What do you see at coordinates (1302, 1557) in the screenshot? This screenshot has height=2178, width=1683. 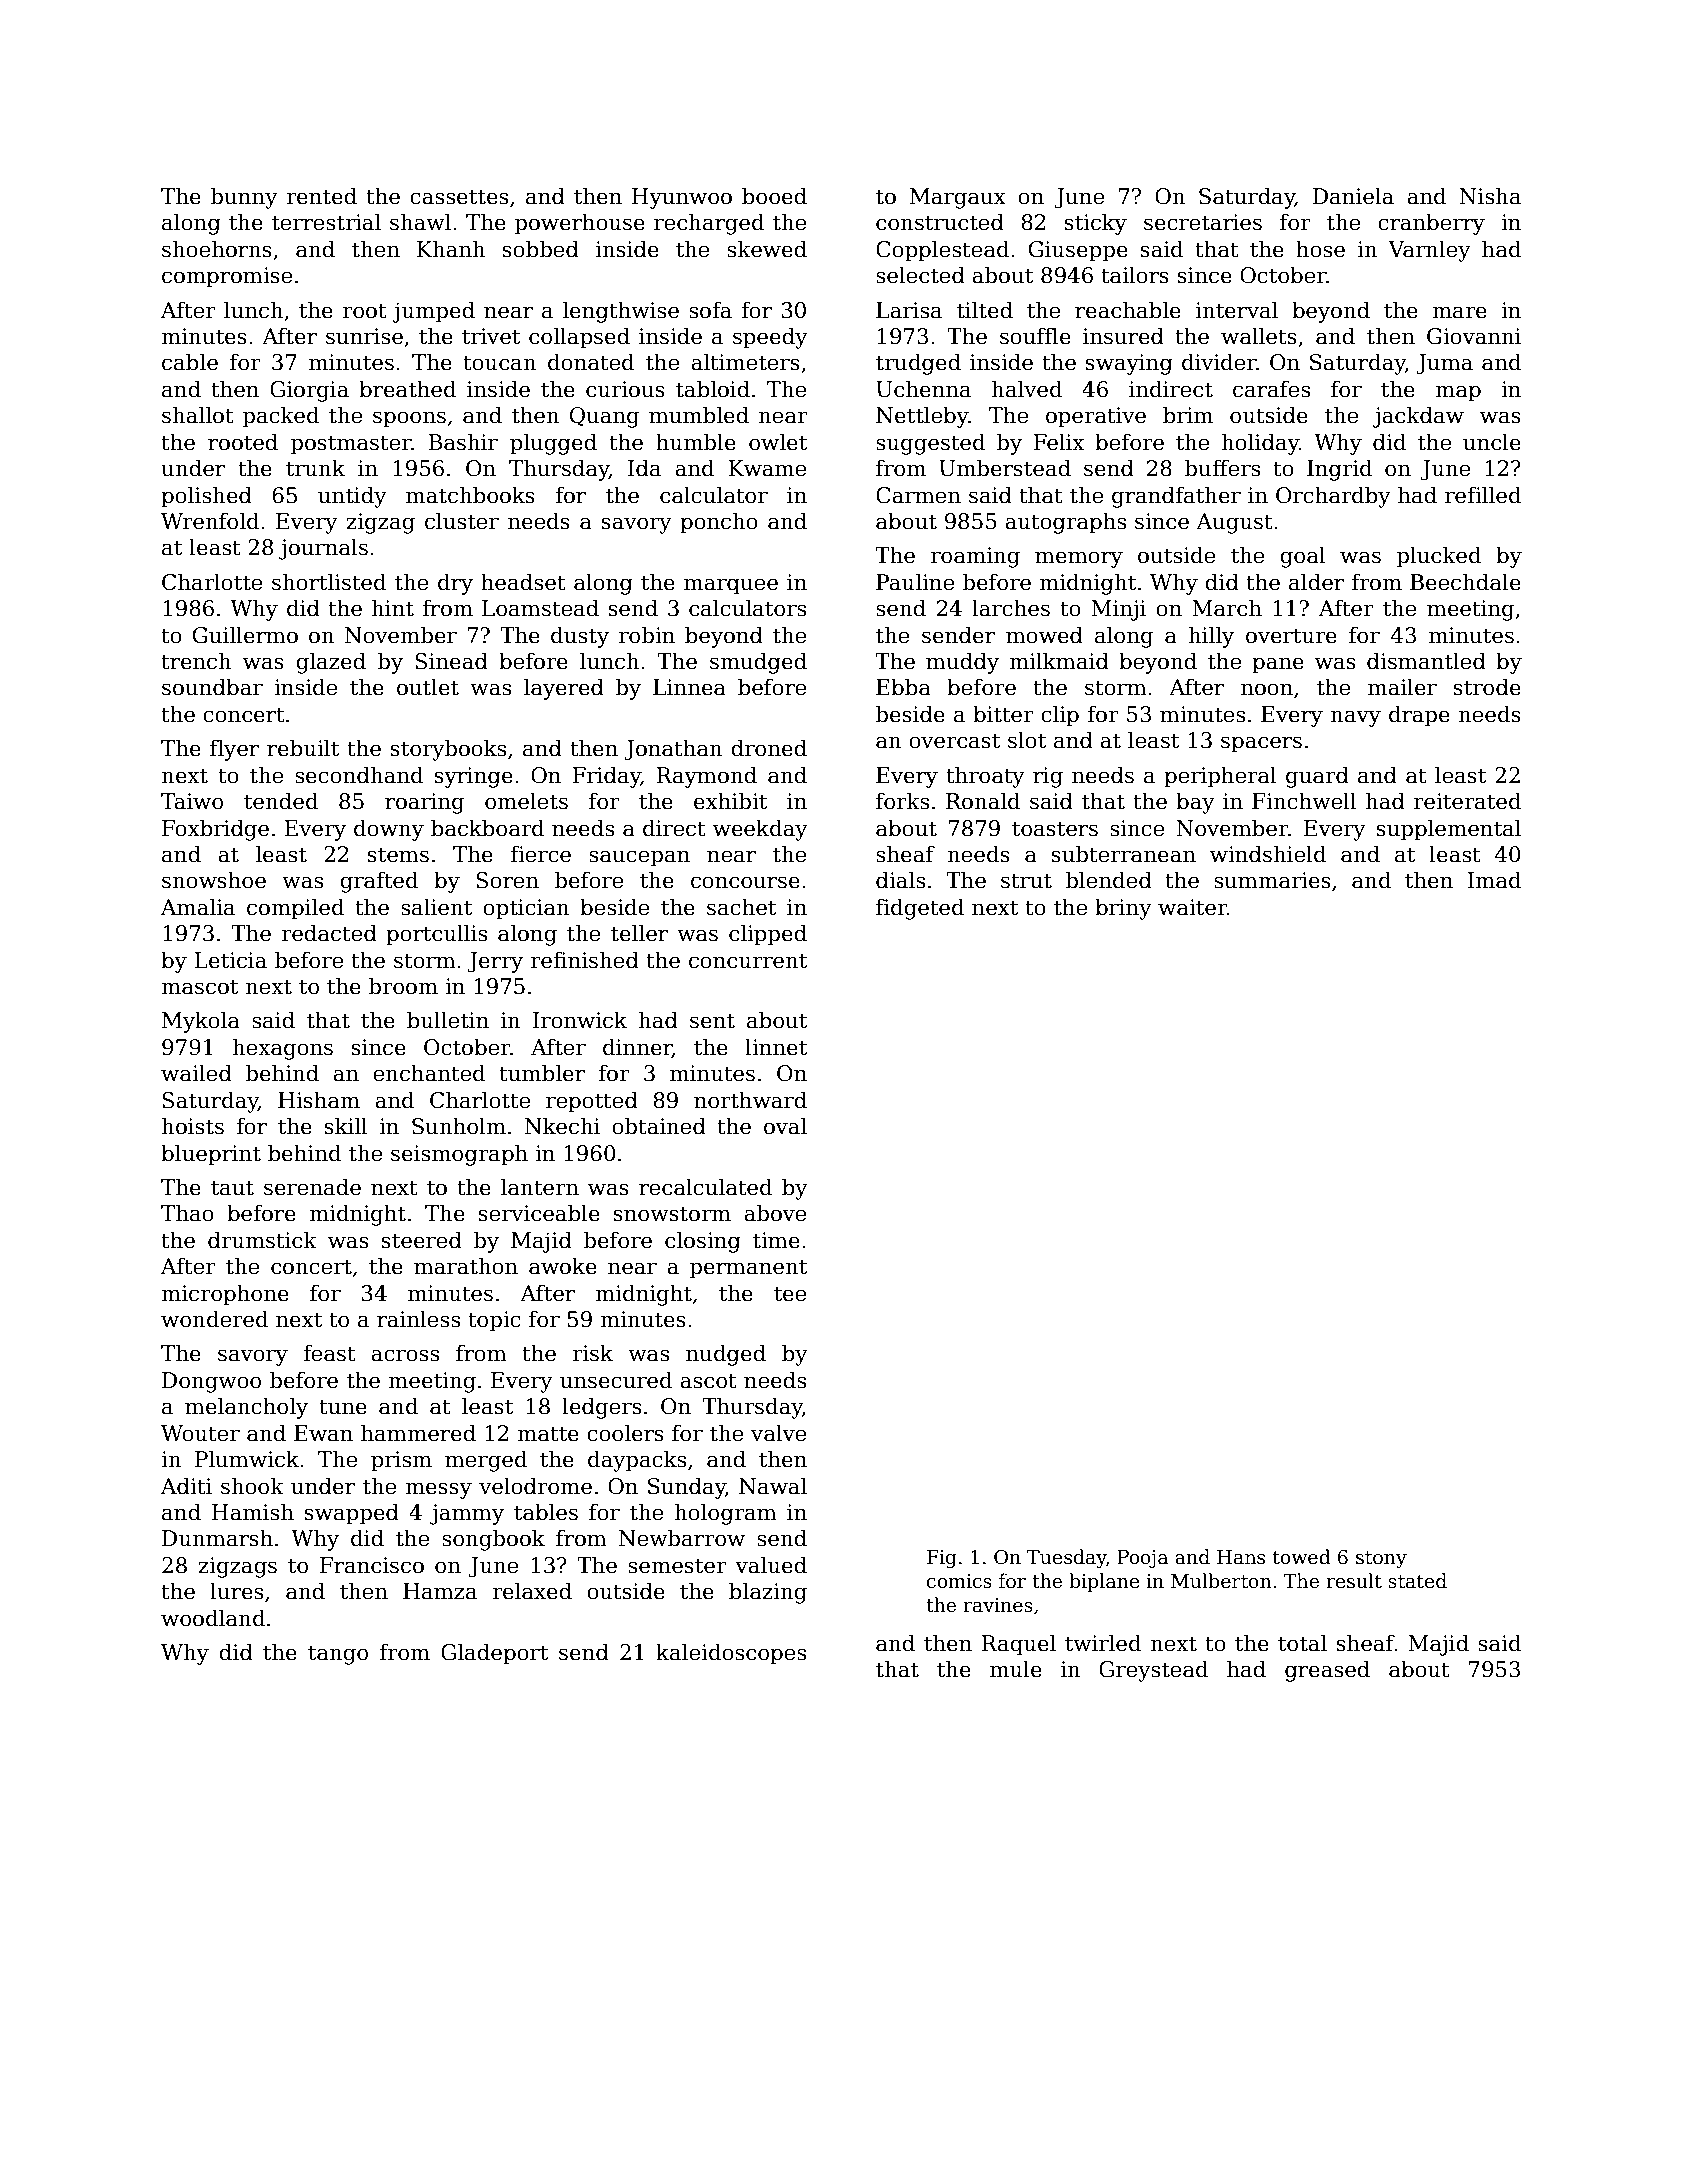 I see `towed` at bounding box center [1302, 1557].
